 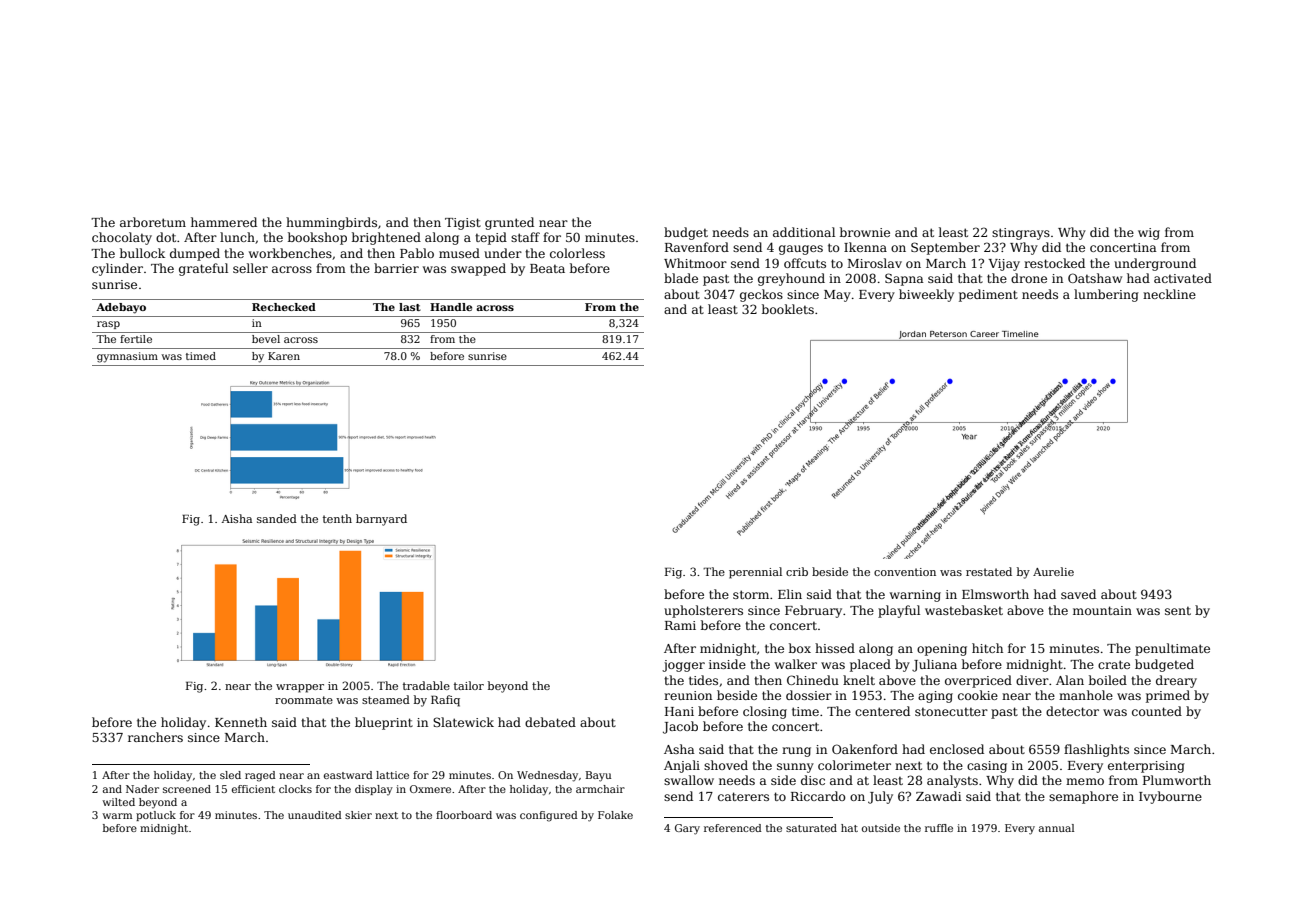 I want to click on neckline, so click(x=1169, y=294).
